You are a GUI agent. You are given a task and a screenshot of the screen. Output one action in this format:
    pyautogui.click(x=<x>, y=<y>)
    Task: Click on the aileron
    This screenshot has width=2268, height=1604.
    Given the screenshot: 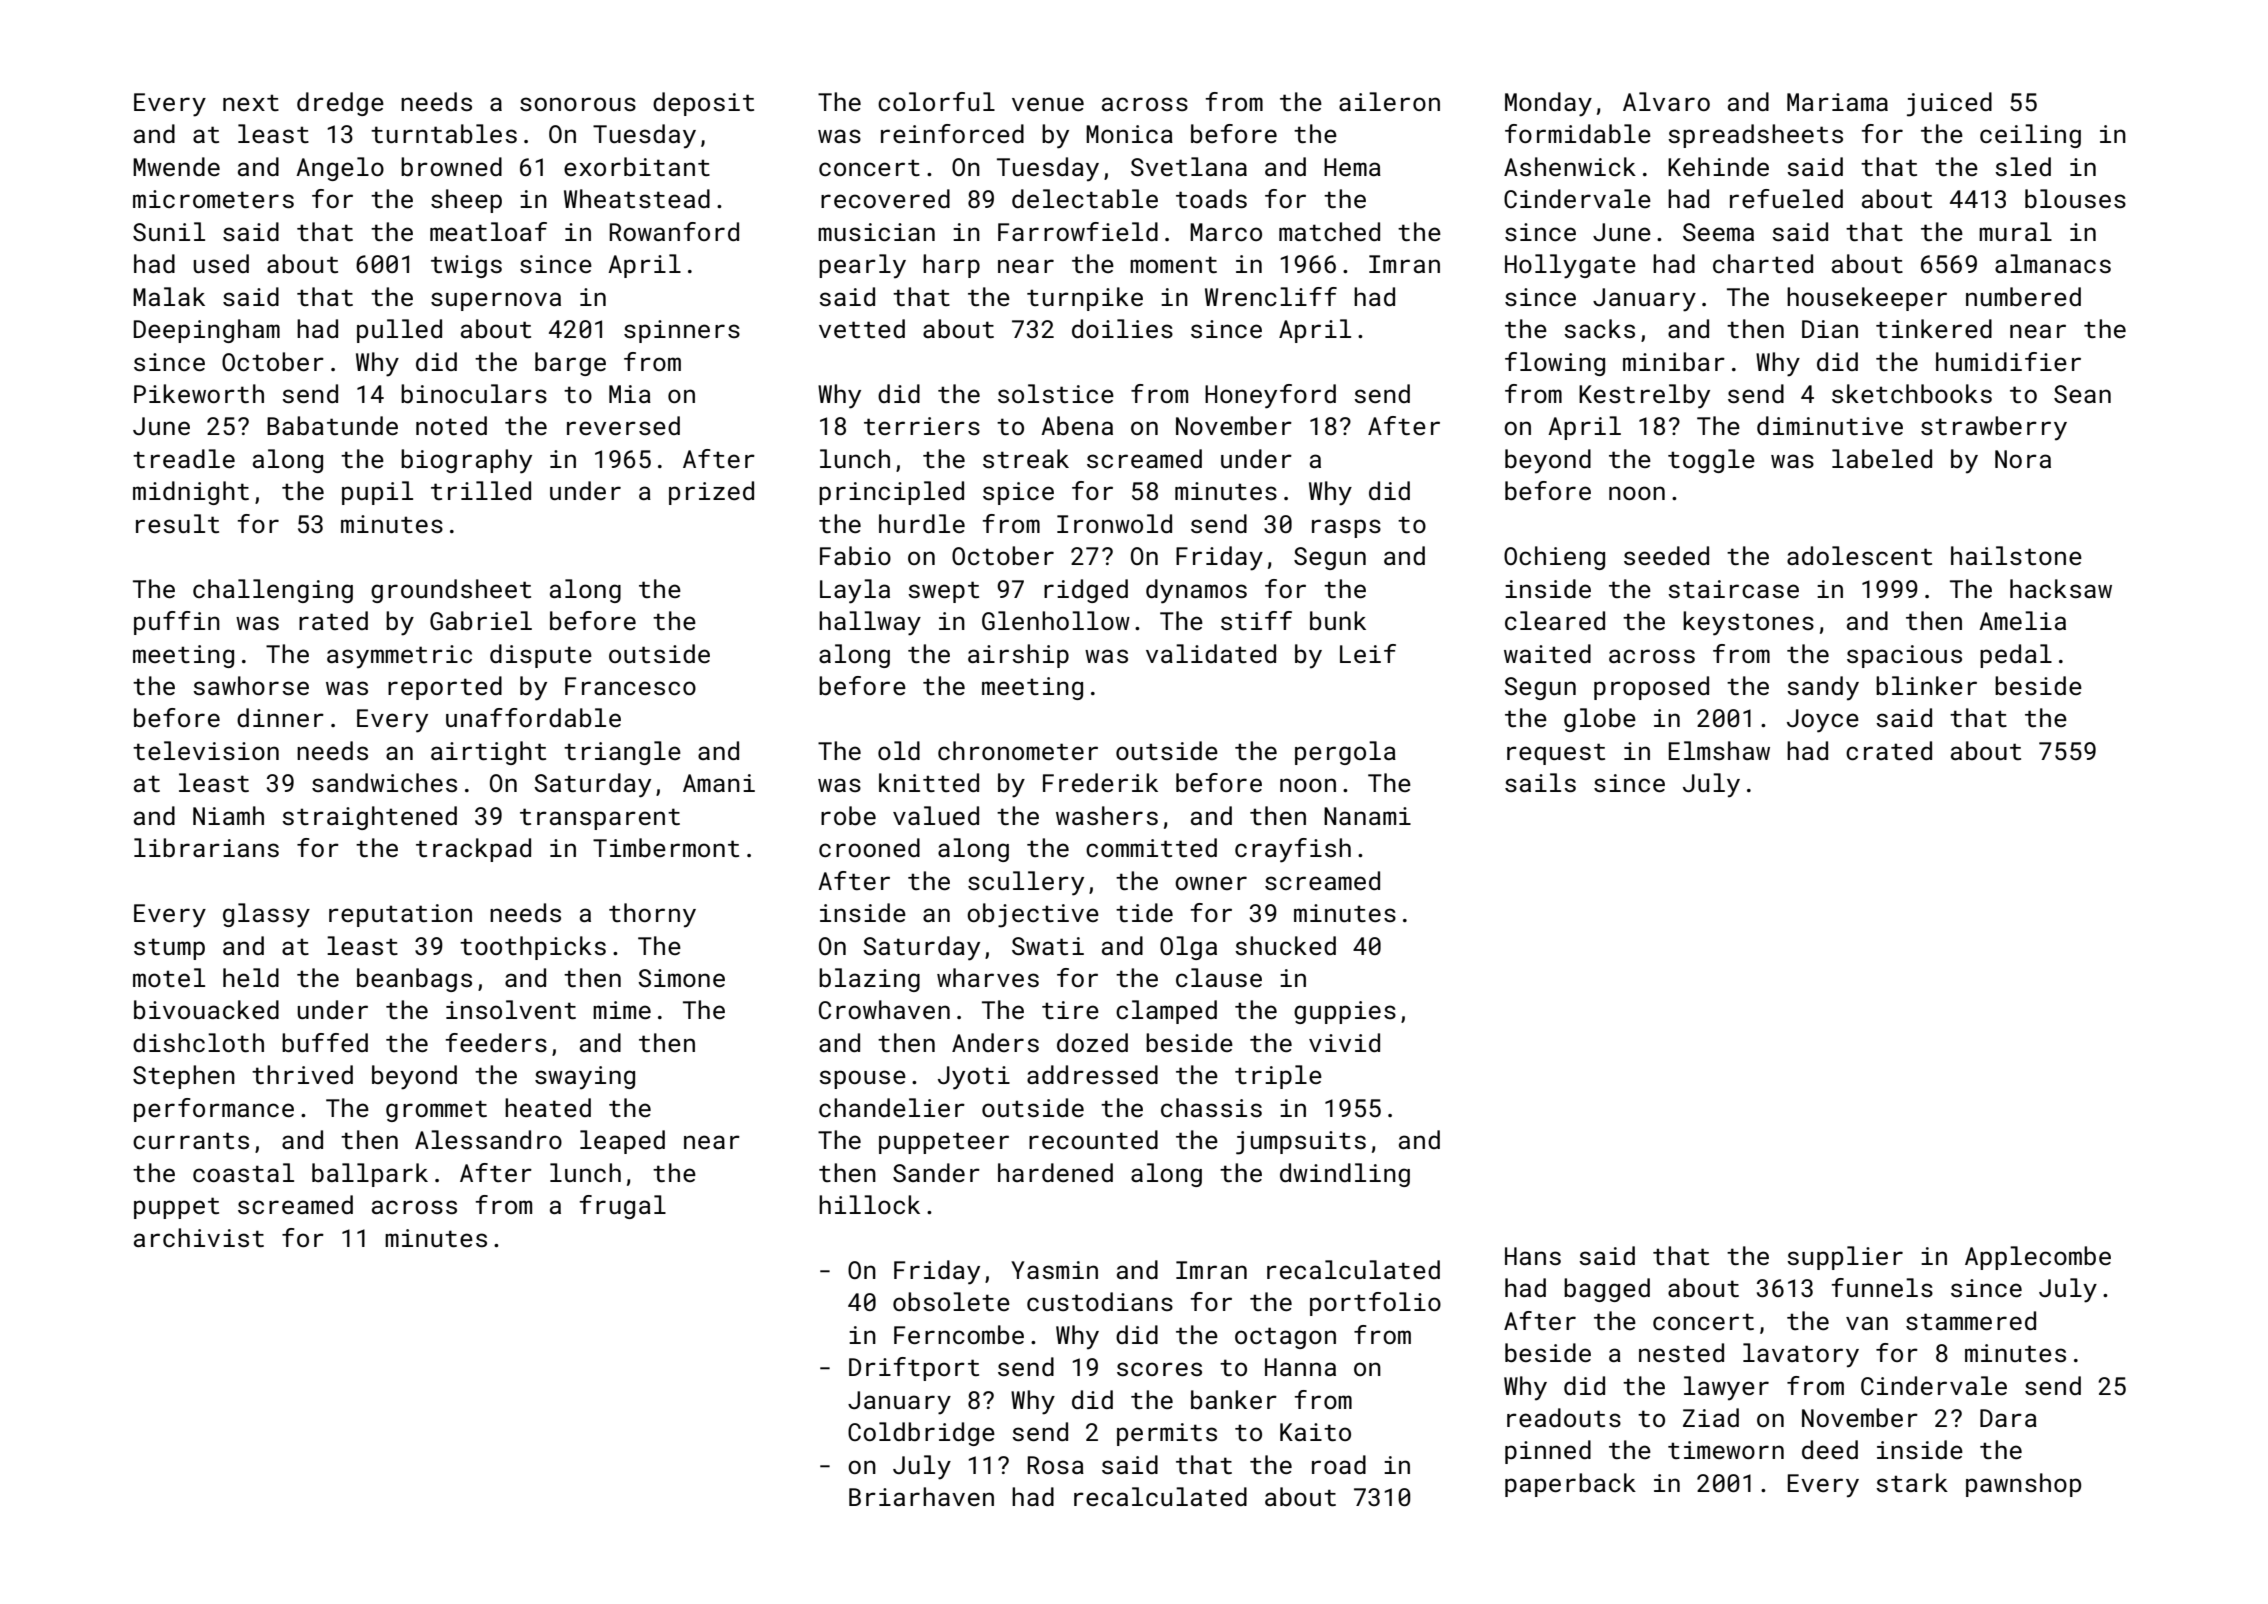 What is the action you would take?
    pyautogui.click(x=1389, y=101)
